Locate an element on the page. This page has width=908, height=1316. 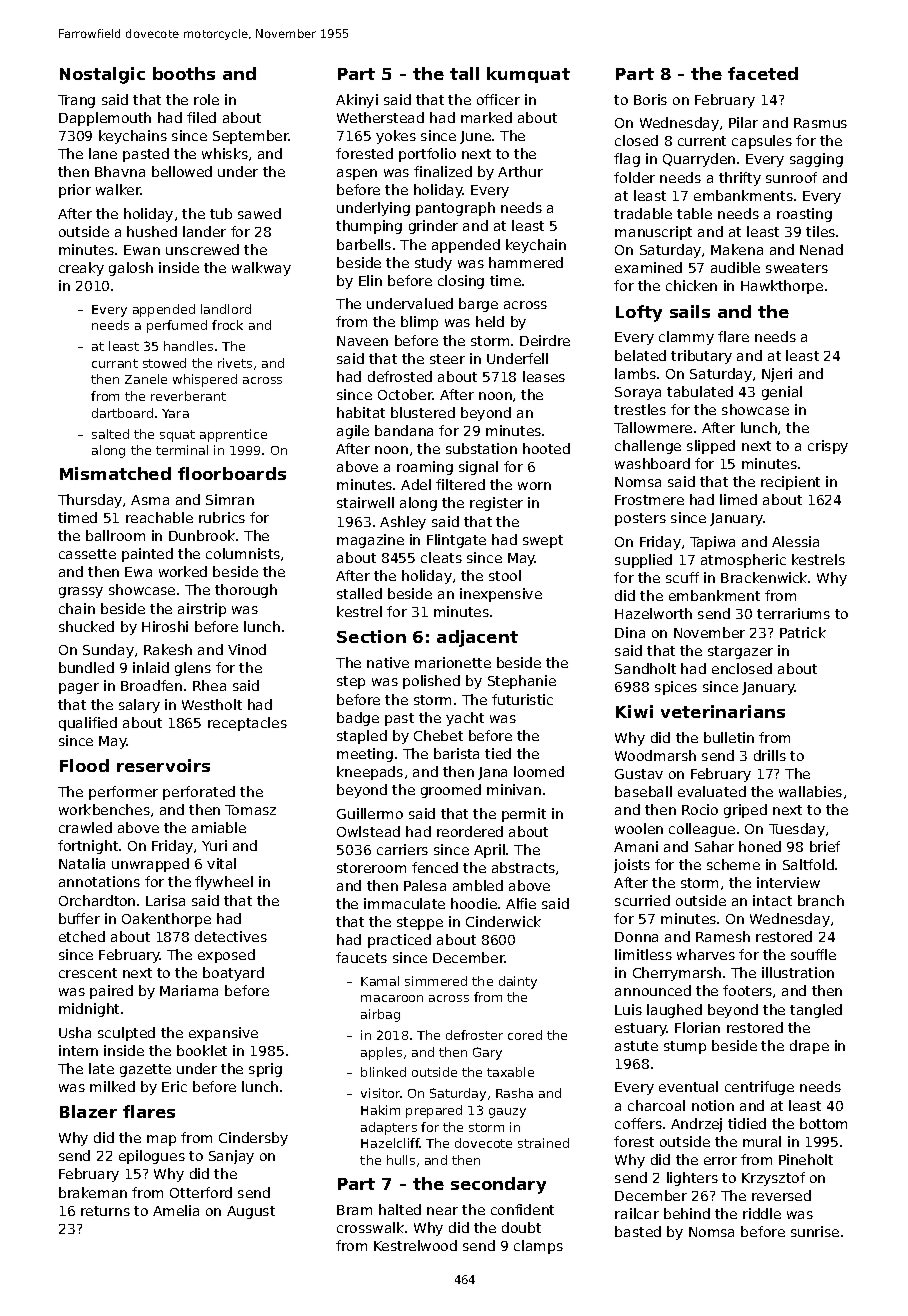
Nostalgic is located at coordinates (102, 75).
